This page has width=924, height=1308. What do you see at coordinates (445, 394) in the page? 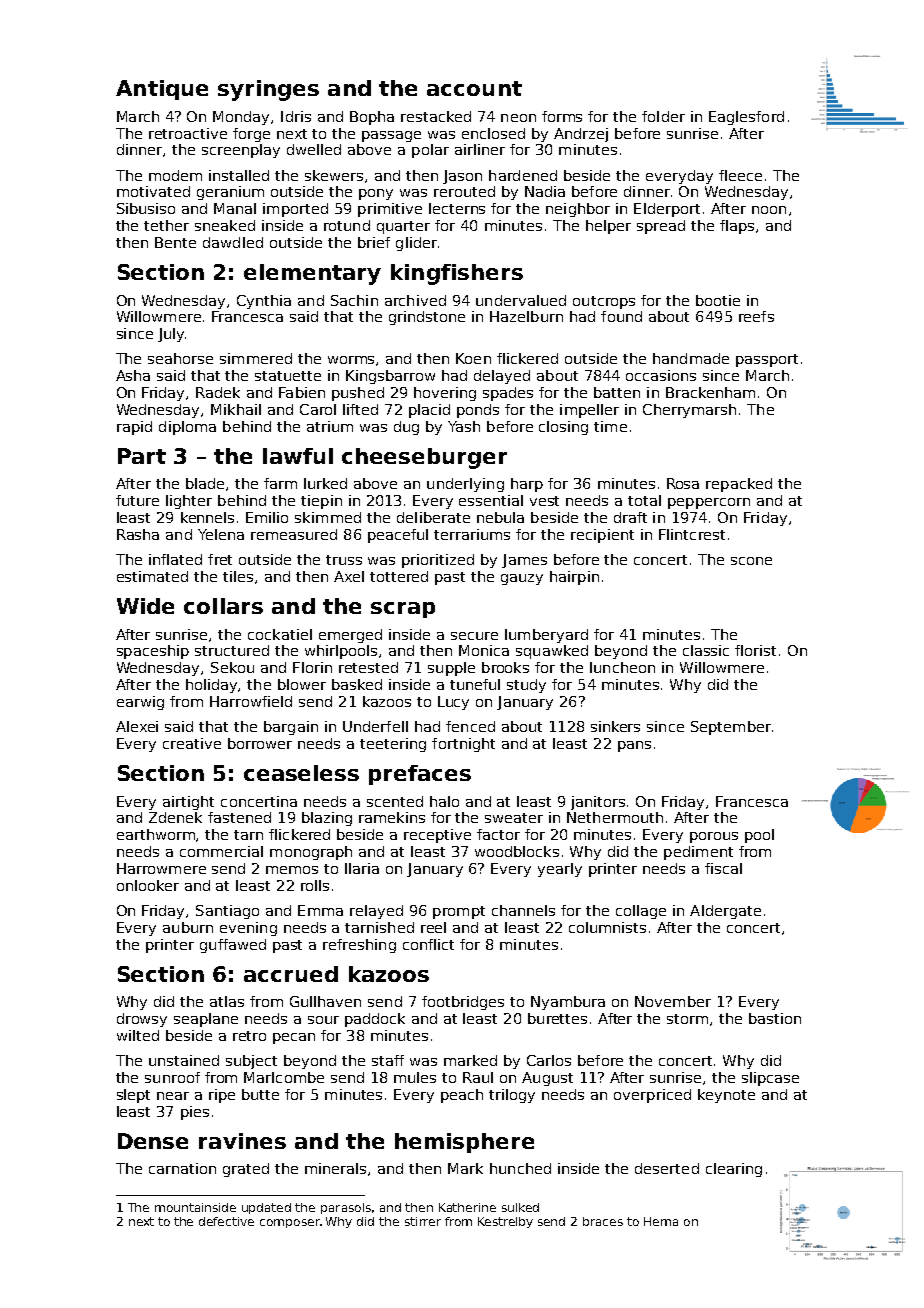
I see `hovering` at bounding box center [445, 394].
